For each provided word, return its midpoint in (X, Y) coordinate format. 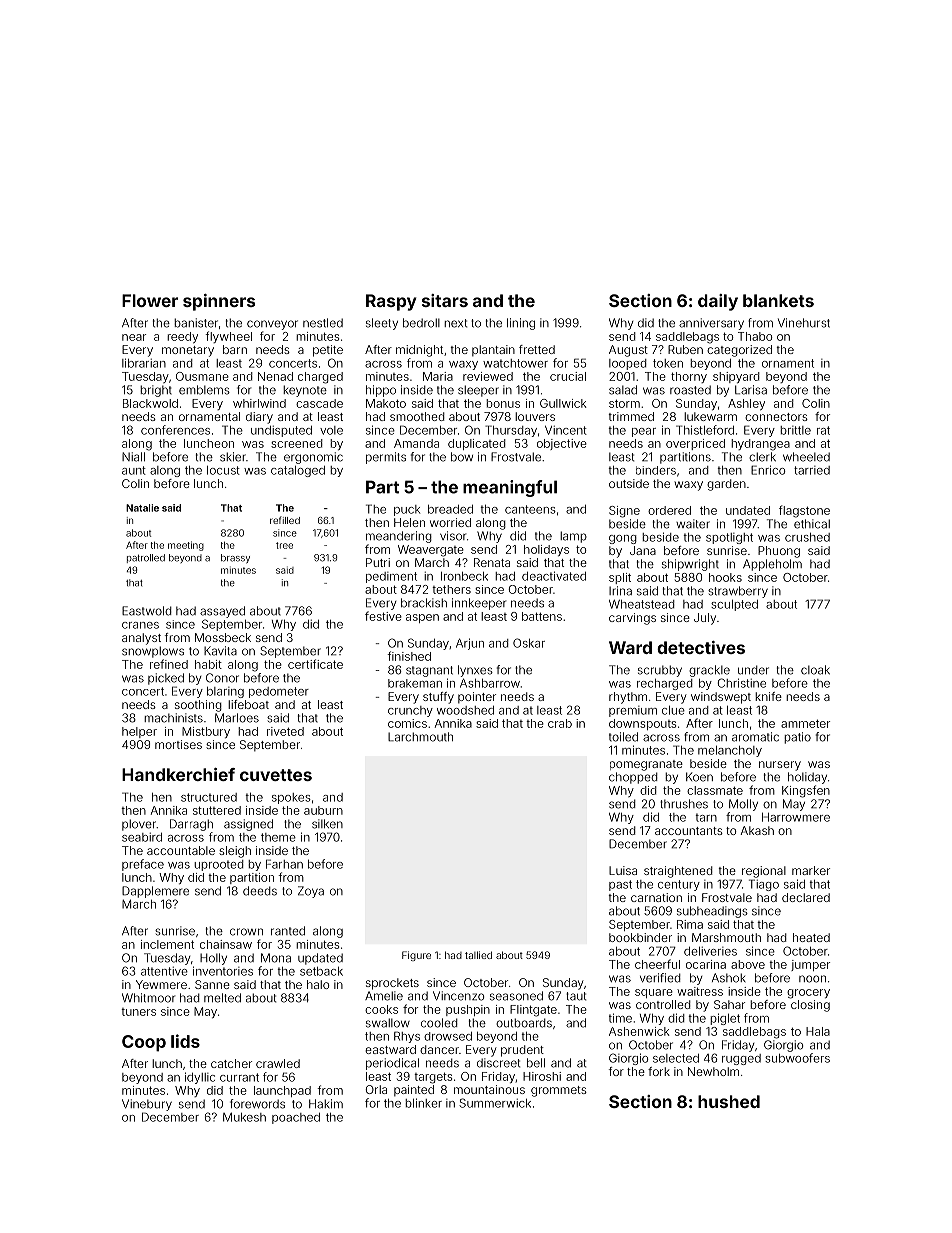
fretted (537, 349)
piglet (725, 1019)
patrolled (146, 558)
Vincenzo (458, 996)
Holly (213, 959)
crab (560, 723)
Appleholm (772, 565)
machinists (173, 718)
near (134, 337)
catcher (231, 1063)
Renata (492, 562)
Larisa (751, 390)
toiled (623, 737)
